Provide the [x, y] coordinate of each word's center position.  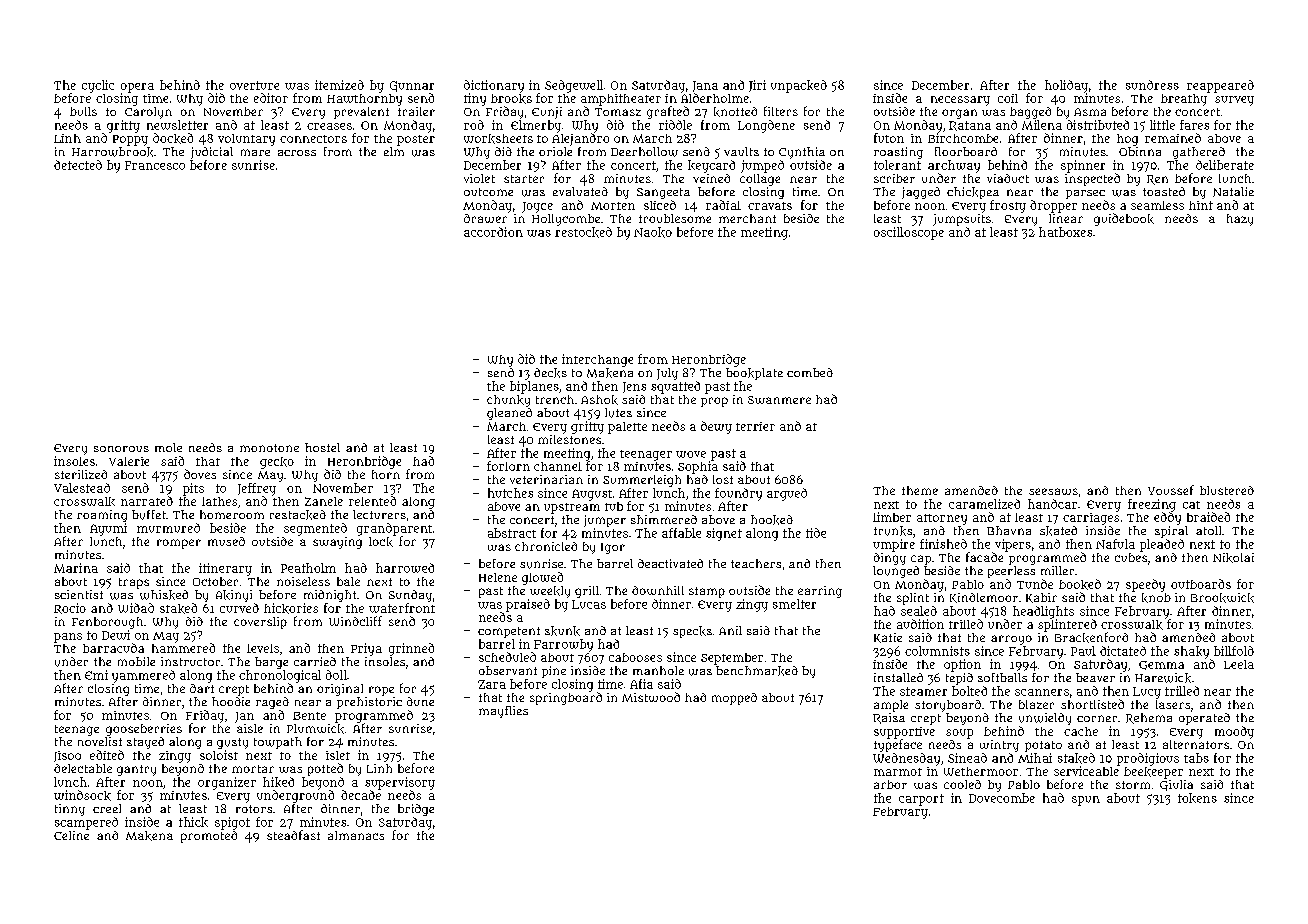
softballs [1002, 677]
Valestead [82, 488]
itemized [339, 85]
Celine [71, 835]
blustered [1227, 490]
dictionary [494, 86]
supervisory [400, 783]
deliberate [1225, 165]
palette [627, 428]
